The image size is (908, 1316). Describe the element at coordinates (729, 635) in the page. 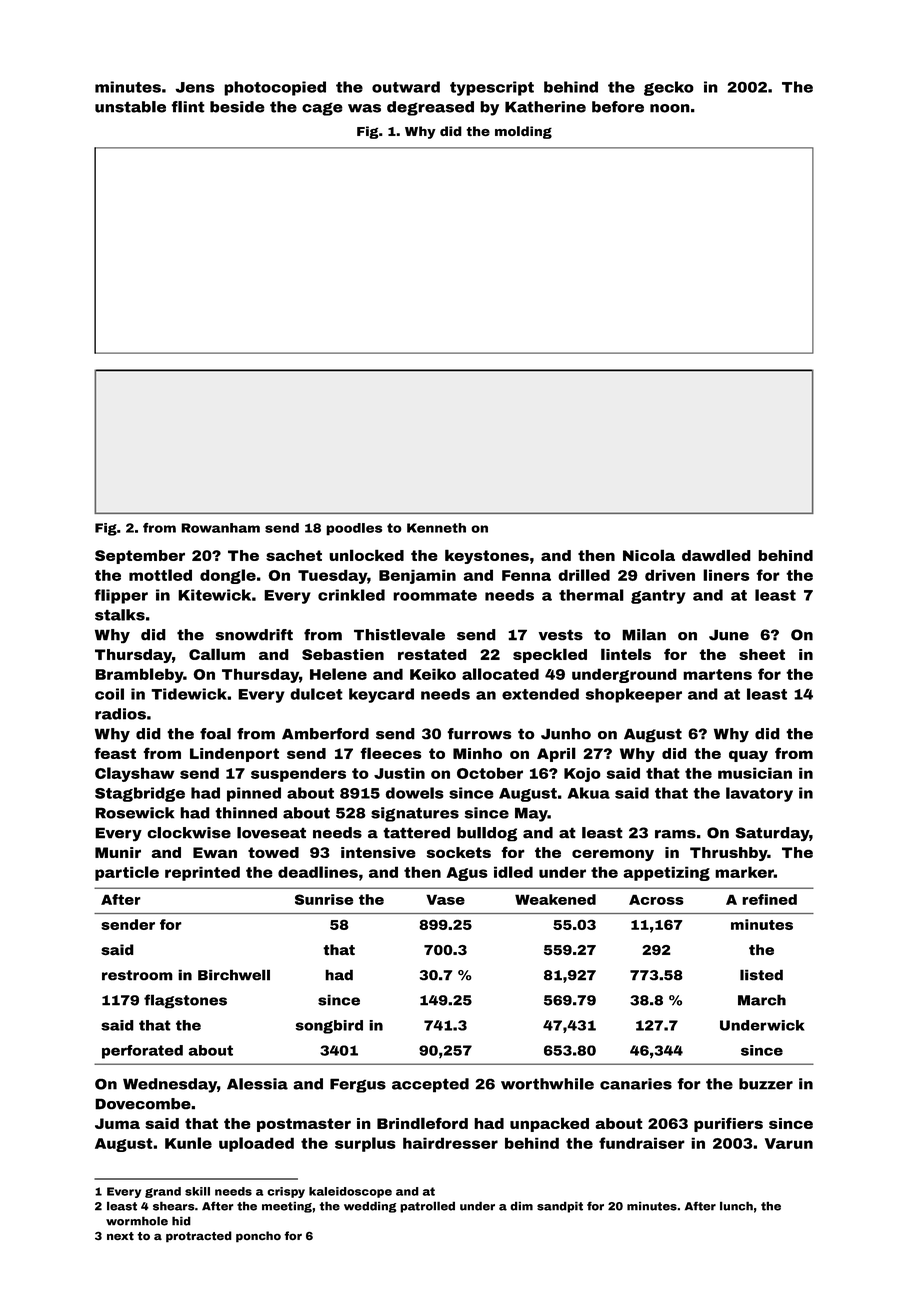

I see `June` at that location.
